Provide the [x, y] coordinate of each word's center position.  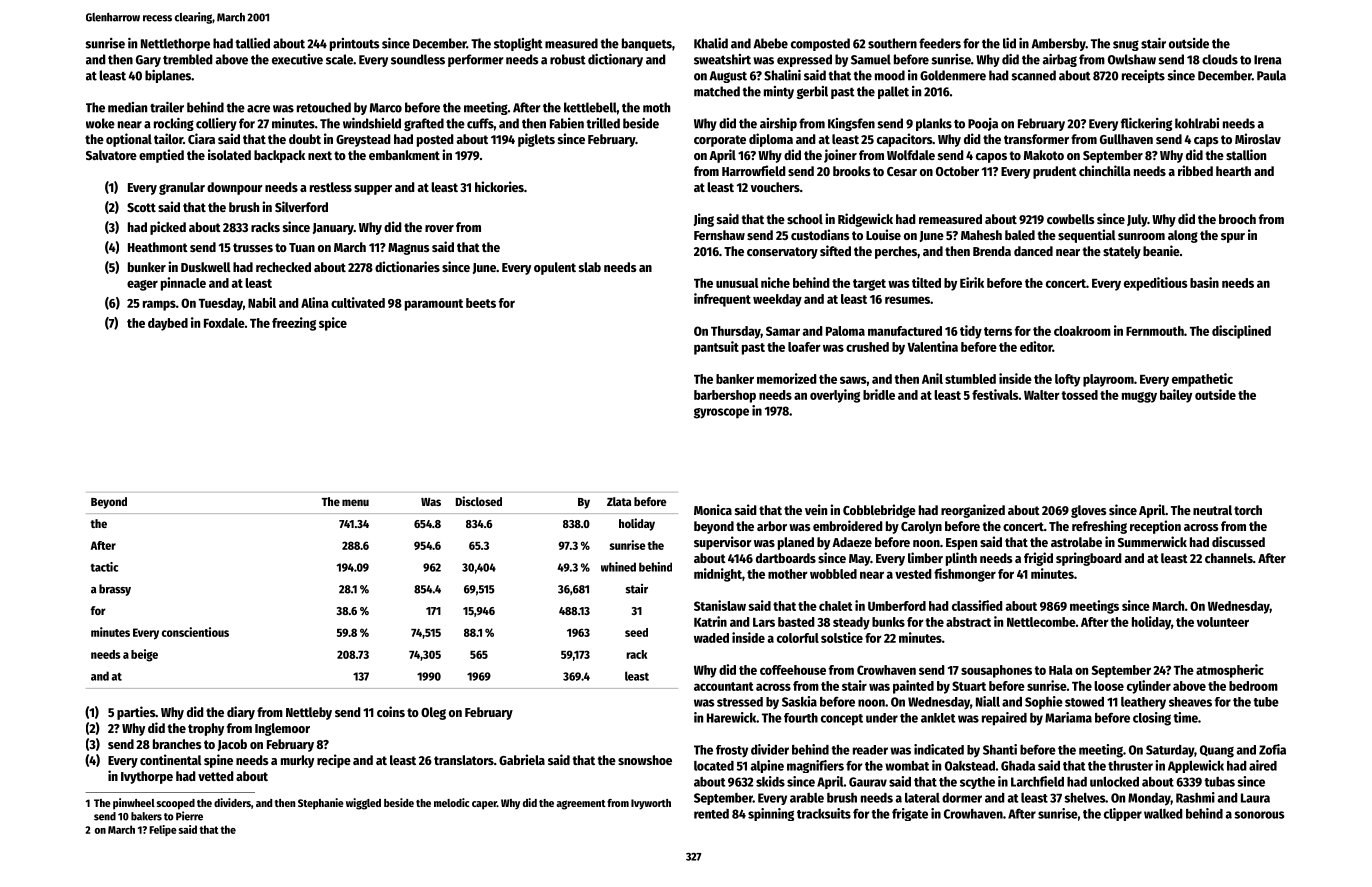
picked [168, 228]
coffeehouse [793, 670]
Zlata [619, 501]
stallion [1246, 154]
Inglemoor [282, 729]
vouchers [775, 187]
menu [355, 502]
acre [258, 109]
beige [144, 655]
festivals [995, 394]
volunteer [1223, 622]
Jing [704, 220]
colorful [798, 638]
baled [1020, 235]
